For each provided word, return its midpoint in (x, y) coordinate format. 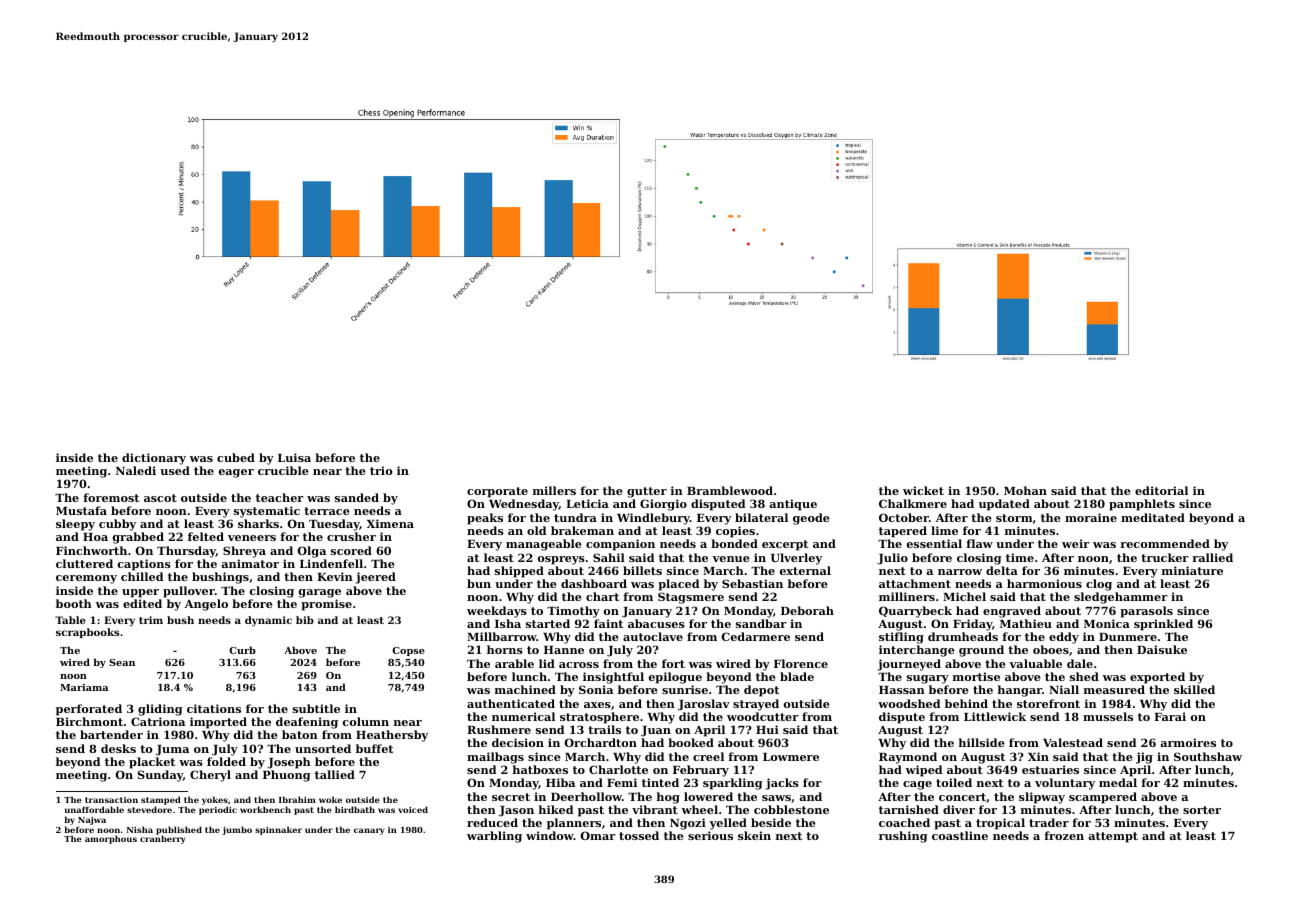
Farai (1170, 716)
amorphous (111, 839)
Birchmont (89, 721)
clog (1099, 585)
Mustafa (81, 510)
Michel (964, 596)
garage (320, 593)
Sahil (609, 557)
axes (597, 705)
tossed (639, 835)
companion (620, 545)
